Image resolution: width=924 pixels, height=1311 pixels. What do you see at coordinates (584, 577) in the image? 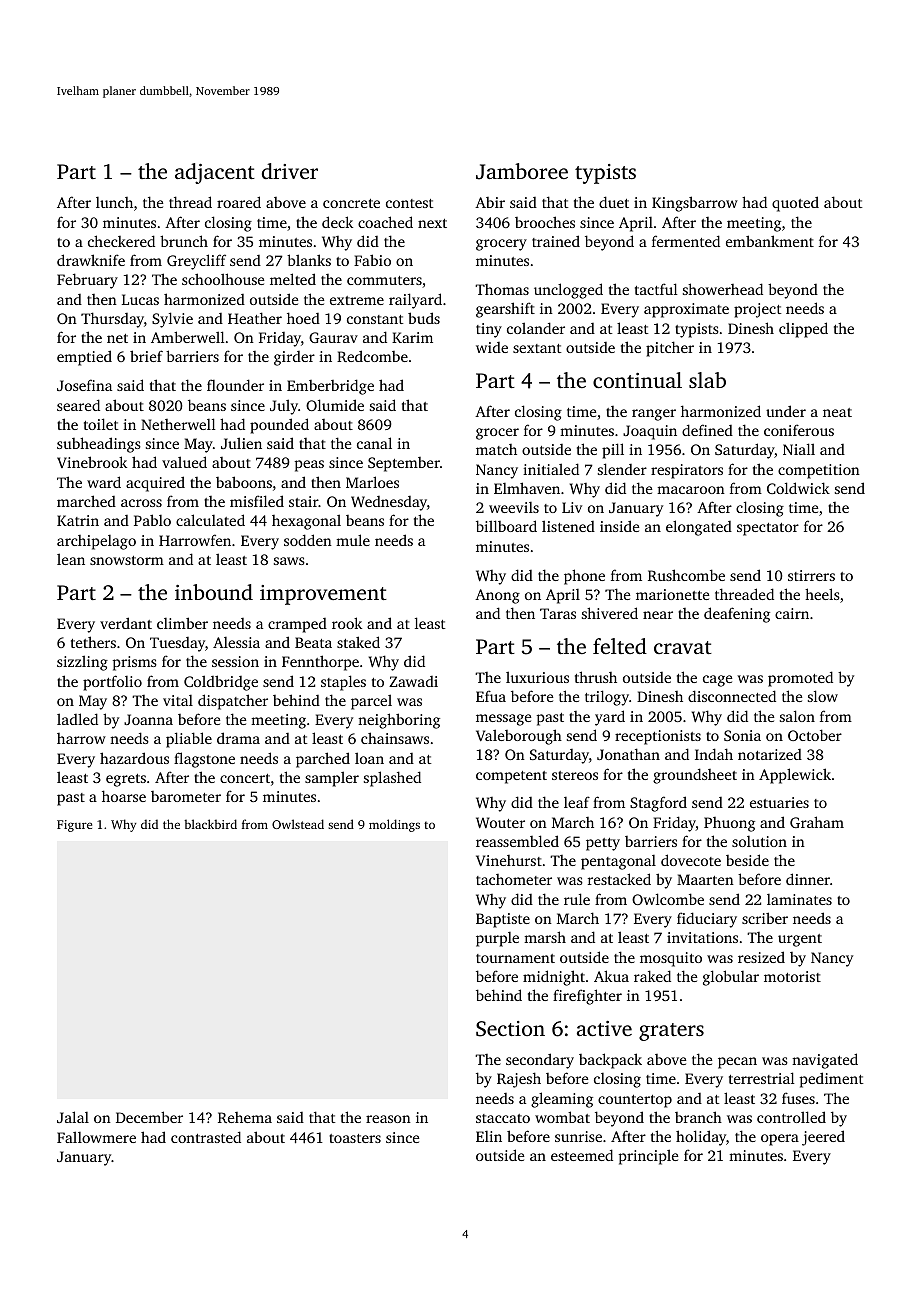
I see `phone` at bounding box center [584, 577].
